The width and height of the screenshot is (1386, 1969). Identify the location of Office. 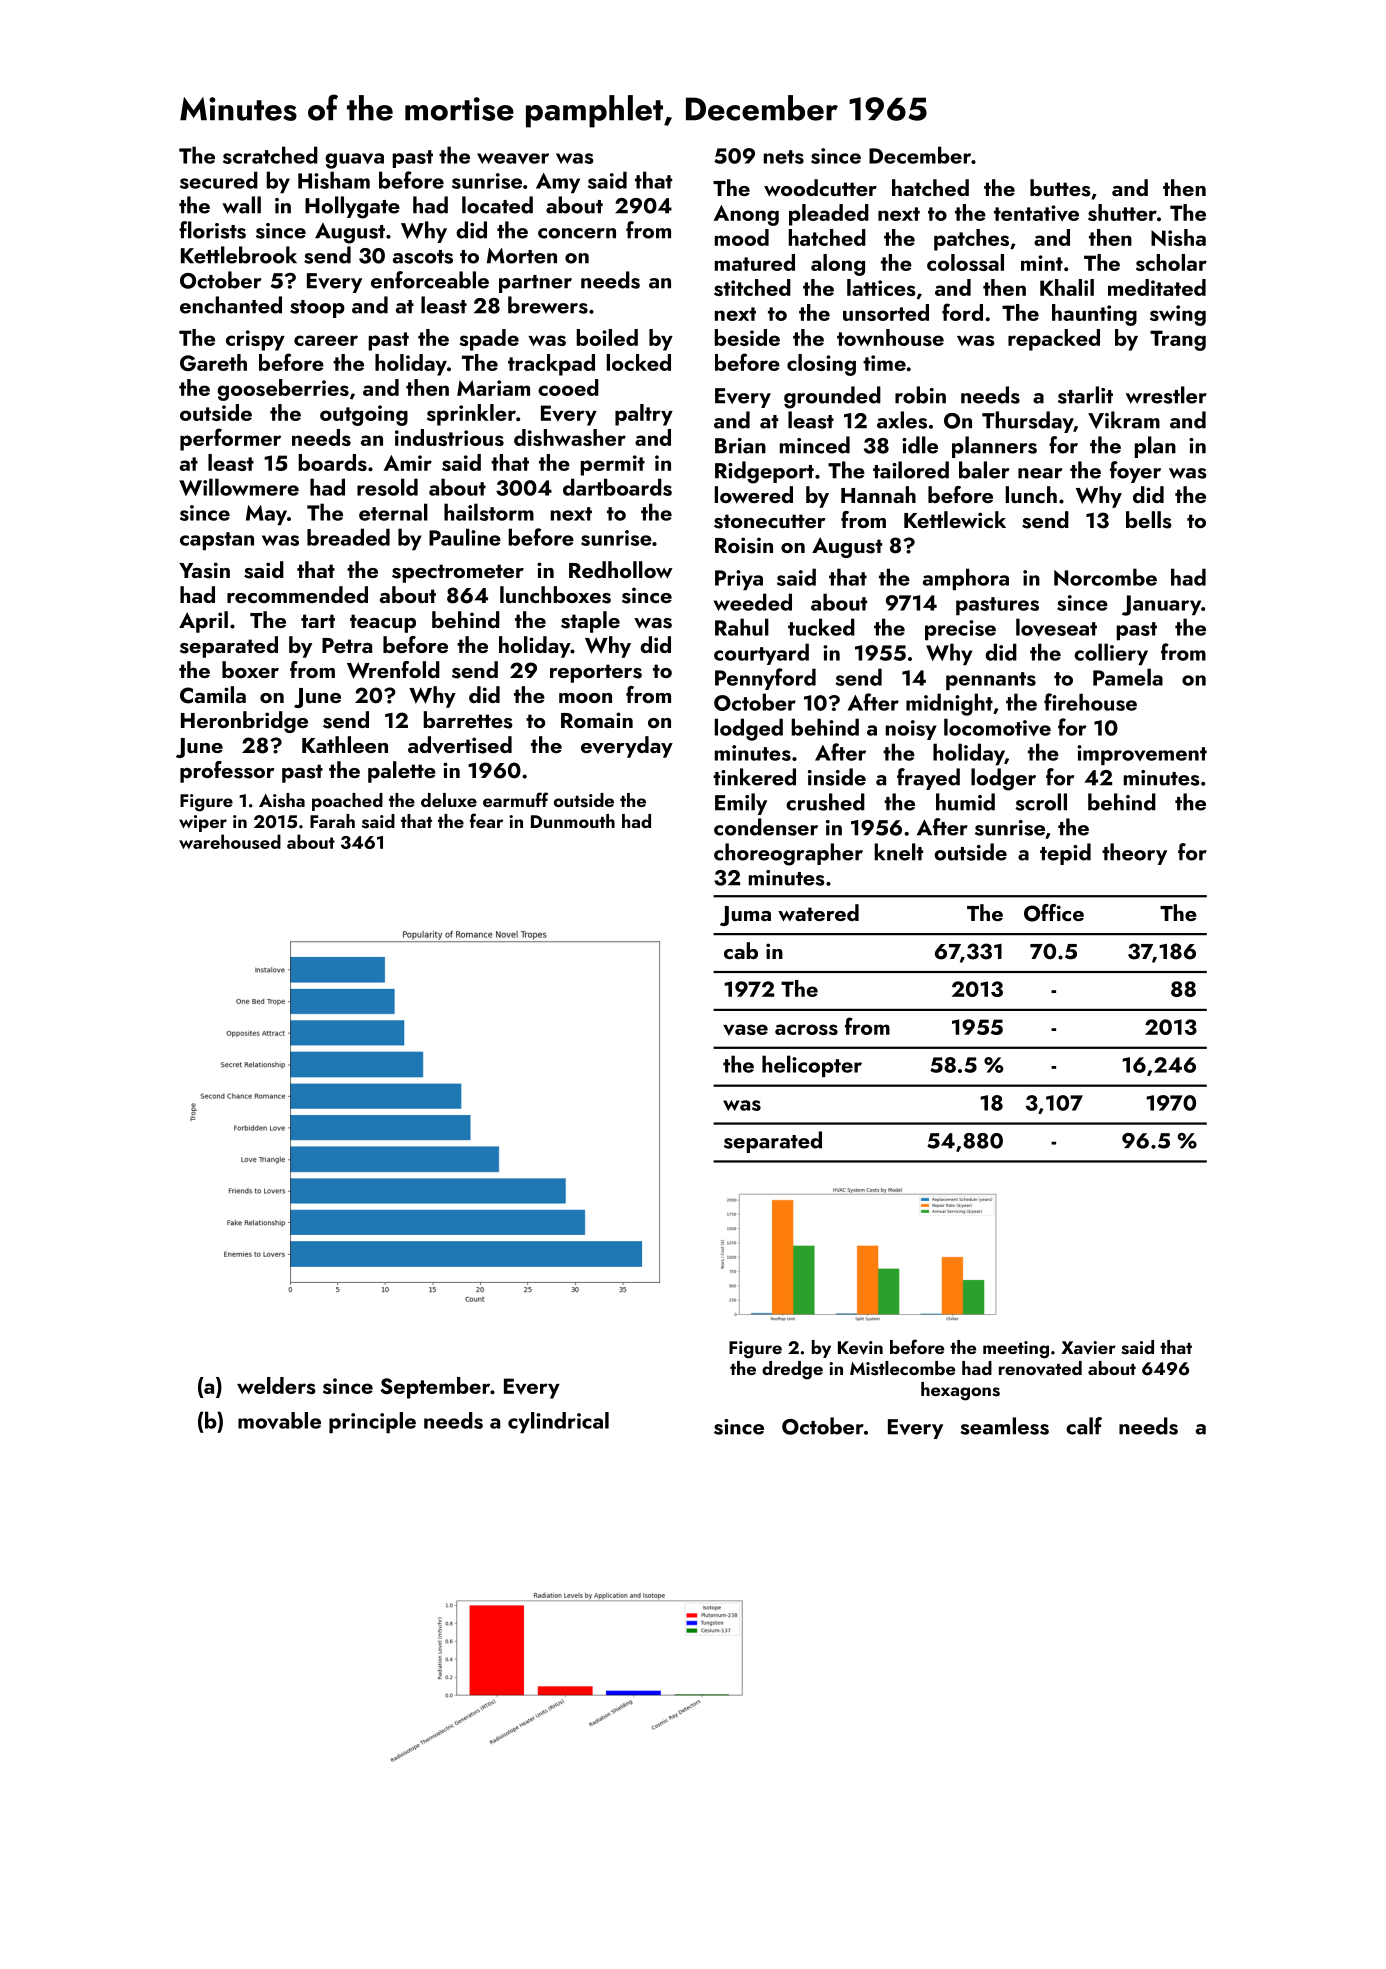
(1054, 913).
